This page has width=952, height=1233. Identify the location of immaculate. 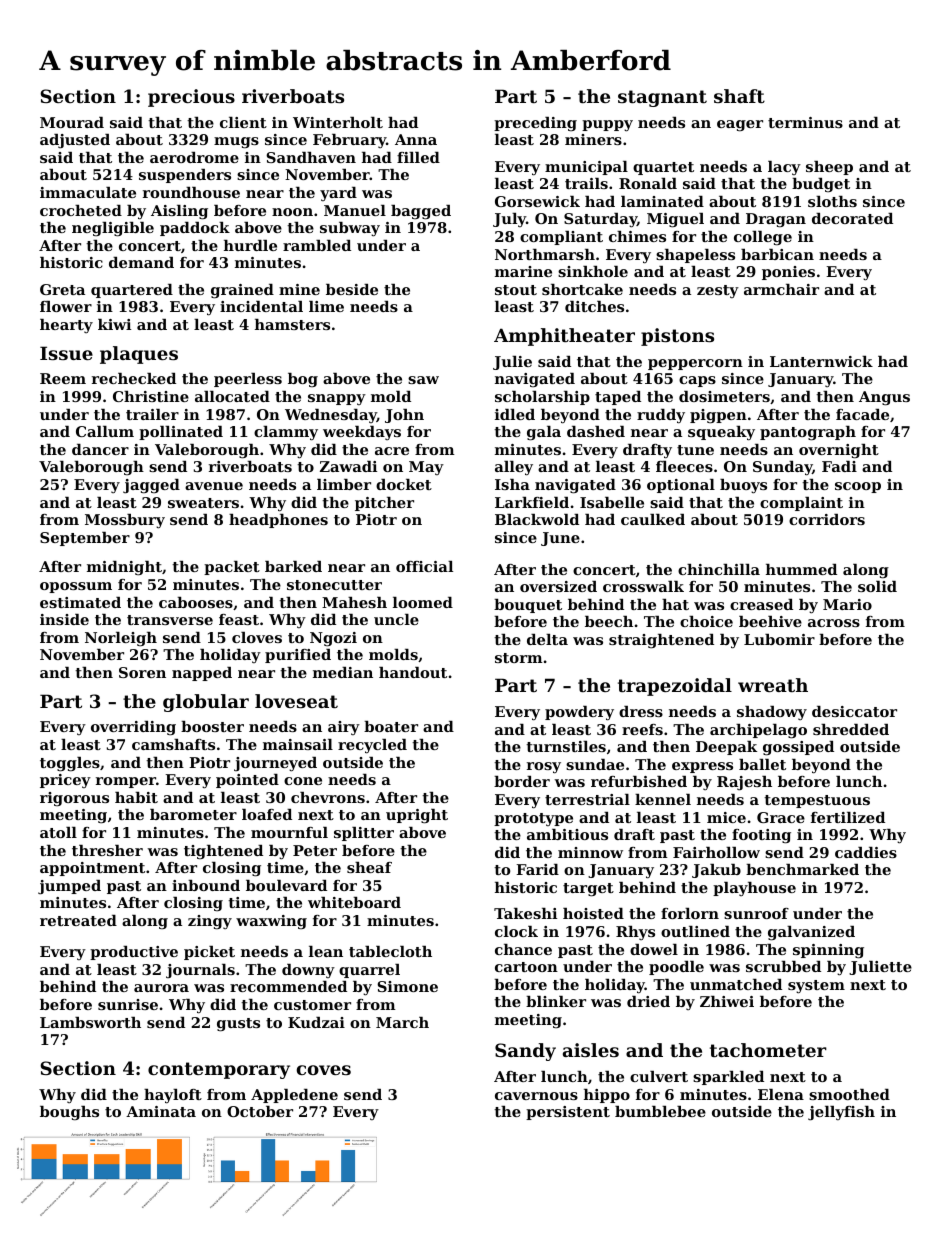
(88, 192).
